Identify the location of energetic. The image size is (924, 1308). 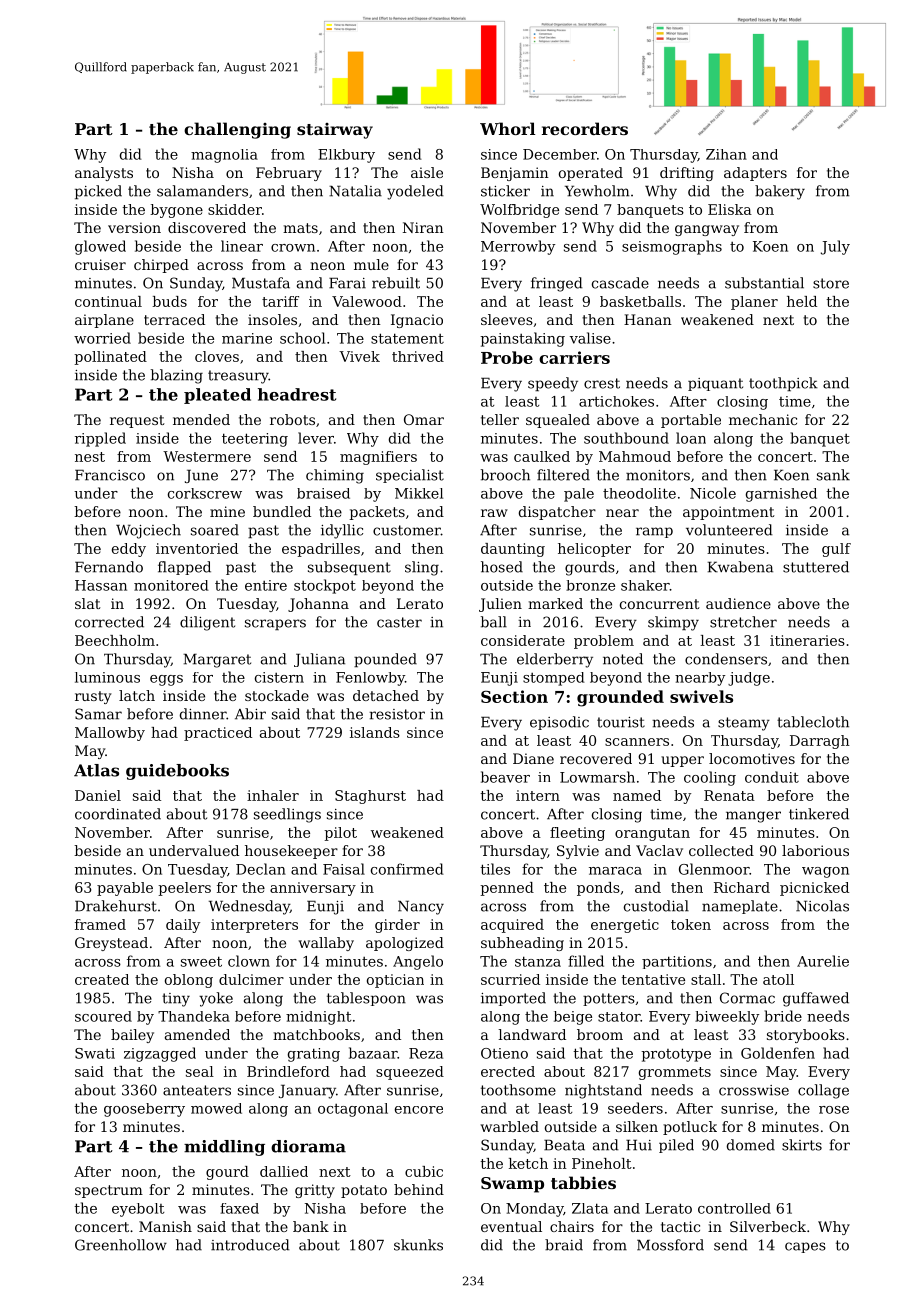
(625, 926).
